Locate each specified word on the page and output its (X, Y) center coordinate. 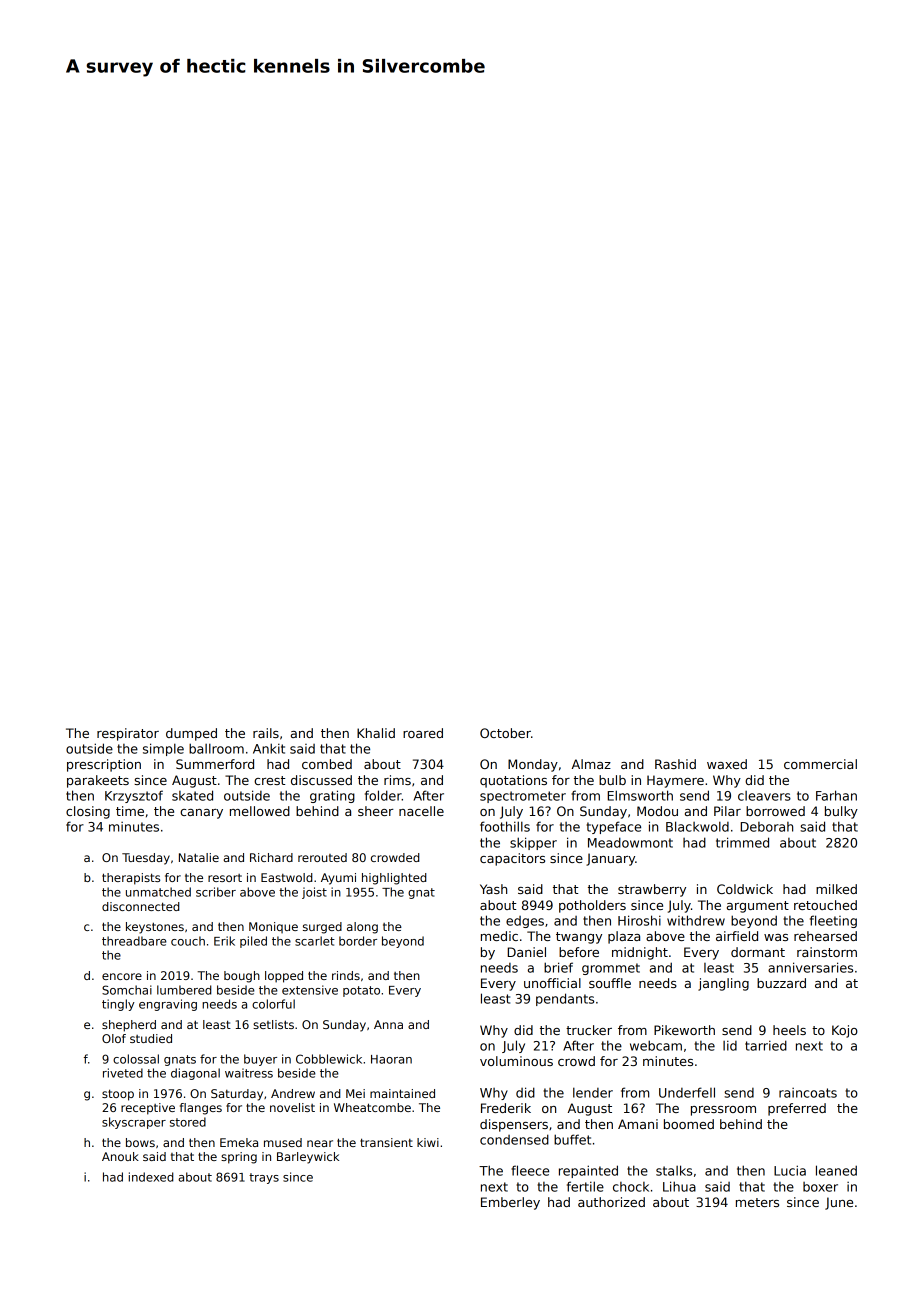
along (362, 928)
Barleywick (308, 1158)
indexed (151, 1177)
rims (397, 780)
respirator (128, 734)
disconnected (141, 906)
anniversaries (810, 967)
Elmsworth (640, 795)
